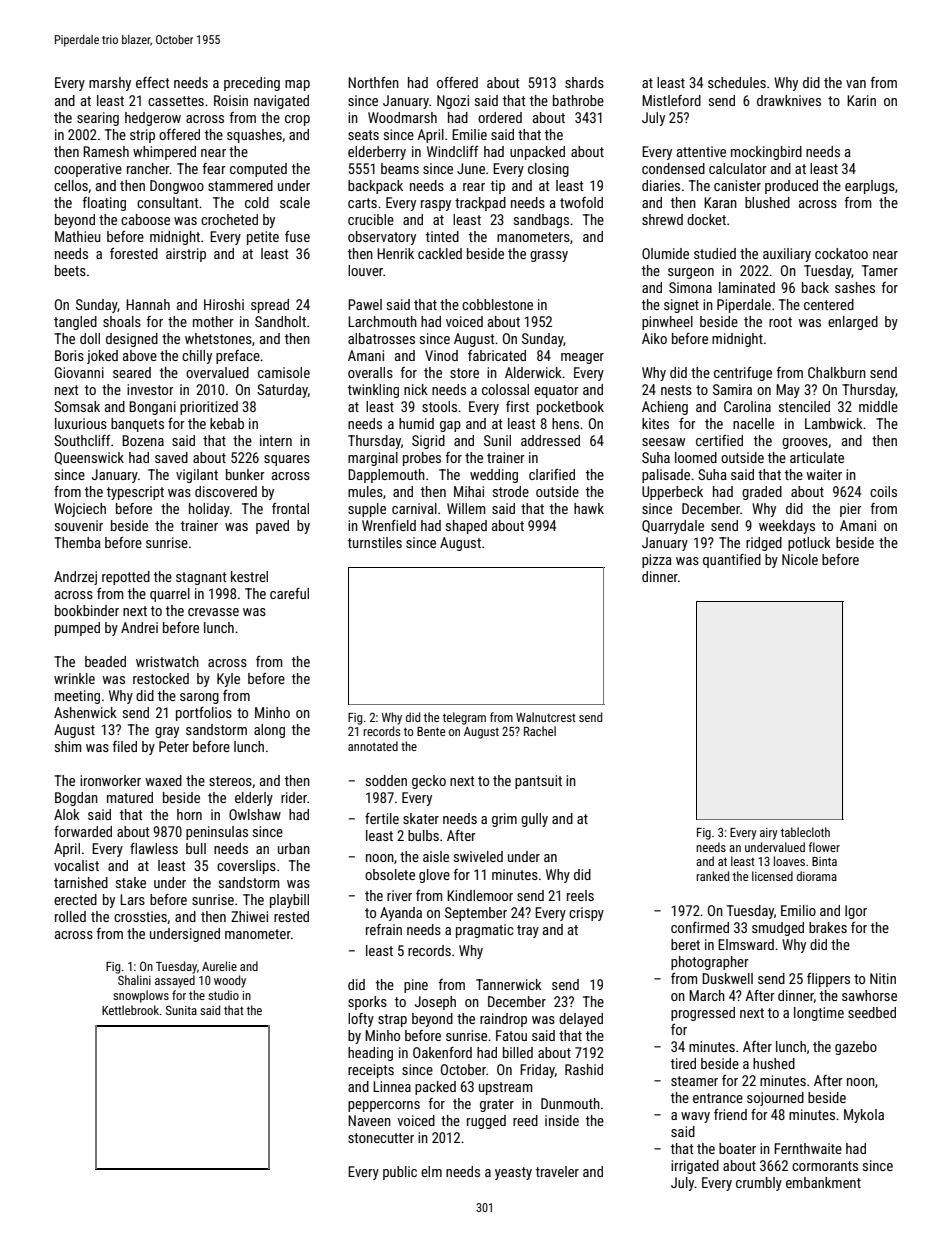  I want to click on annotated, so click(373, 746).
